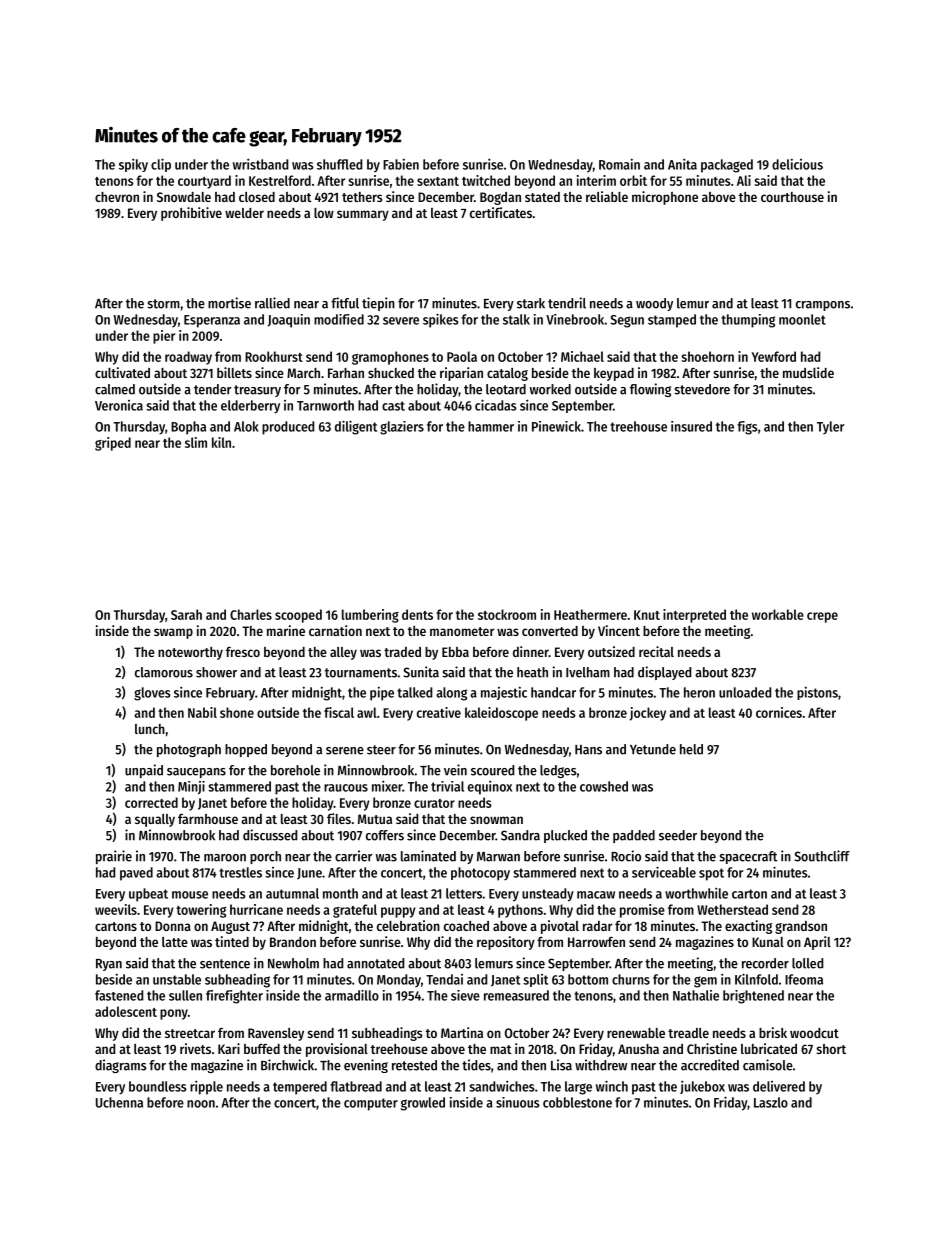 The image size is (952, 1233). I want to click on storm, so click(163, 304).
